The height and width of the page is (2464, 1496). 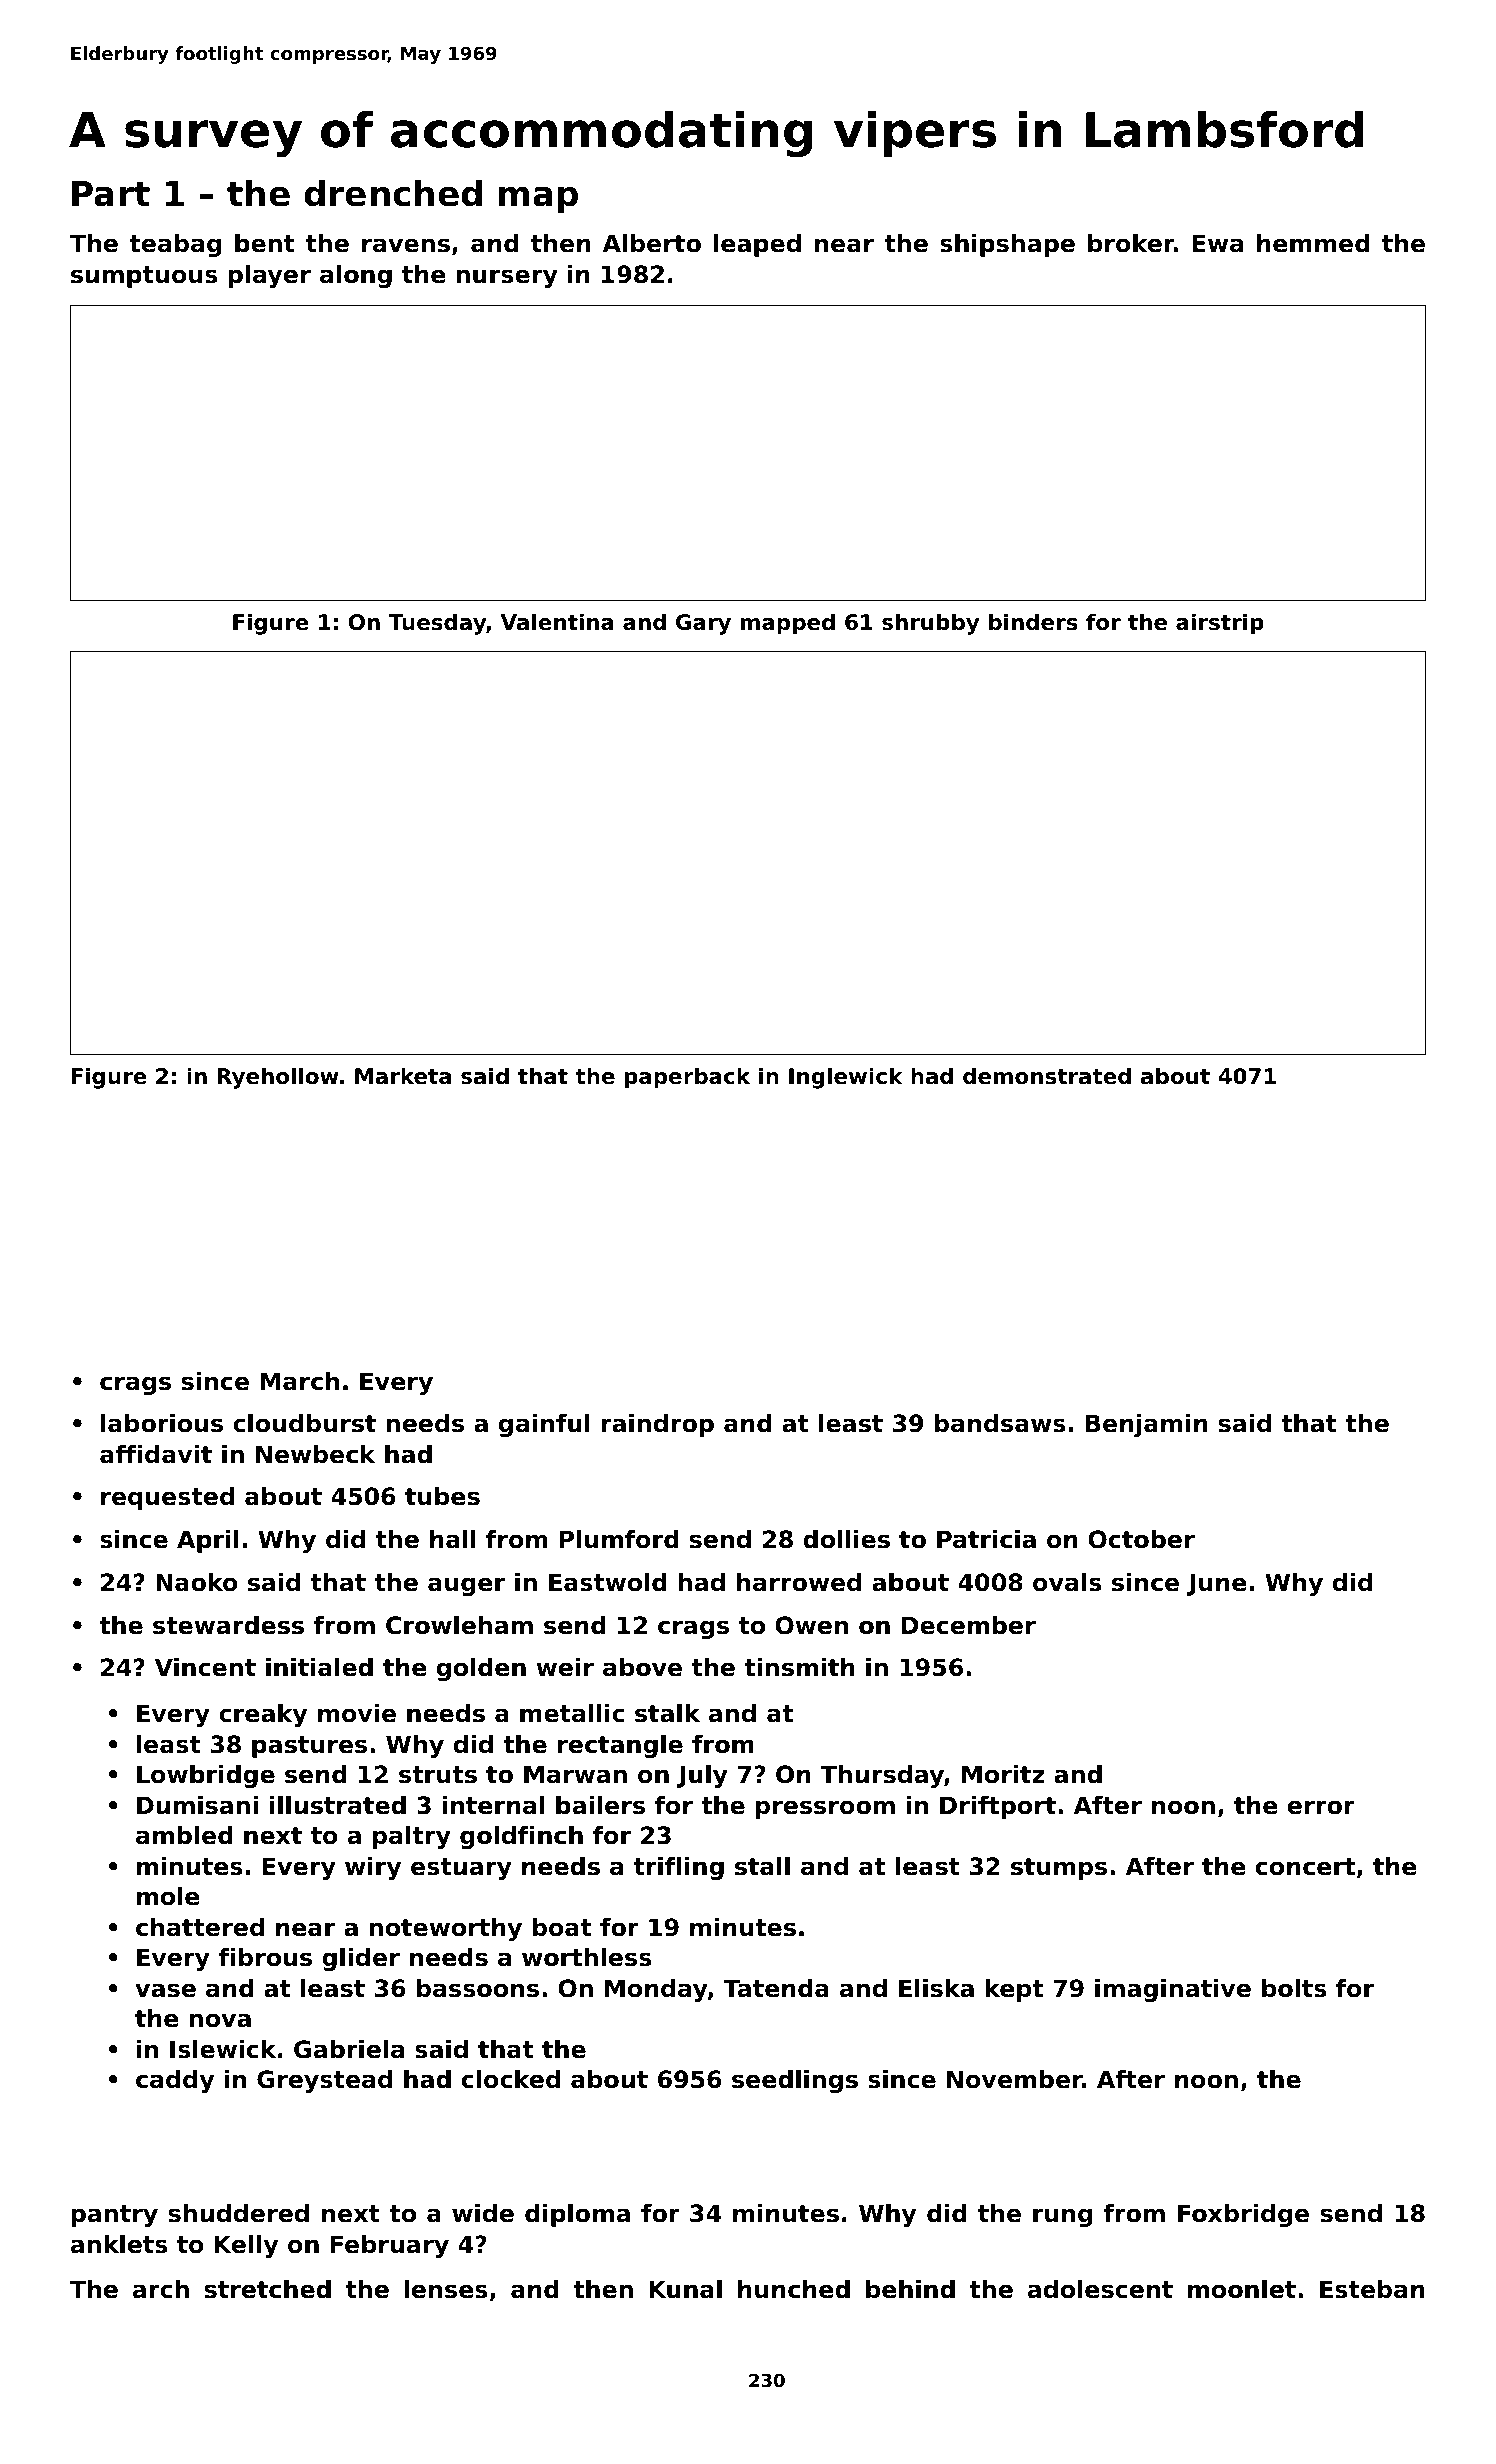 What do you see at coordinates (205, 1667) in the page?
I see `Vincent` at bounding box center [205, 1667].
